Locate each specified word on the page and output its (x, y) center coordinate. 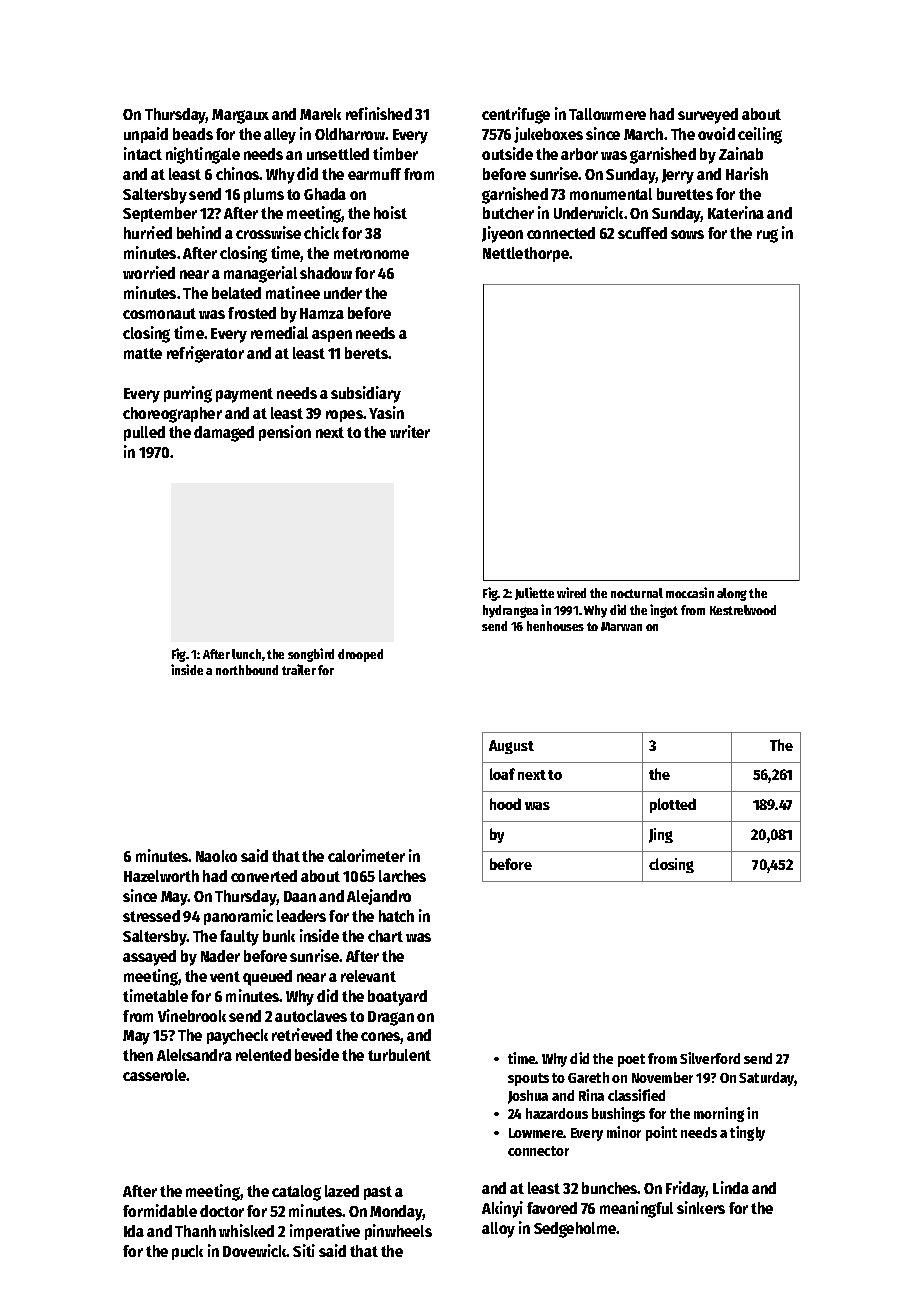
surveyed (708, 116)
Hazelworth (161, 876)
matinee (293, 292)
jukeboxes (548, 135)
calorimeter (366, 855)
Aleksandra (194, 1055)
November (662, 1077)
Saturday (767, 1079)
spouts (528, 1079)
